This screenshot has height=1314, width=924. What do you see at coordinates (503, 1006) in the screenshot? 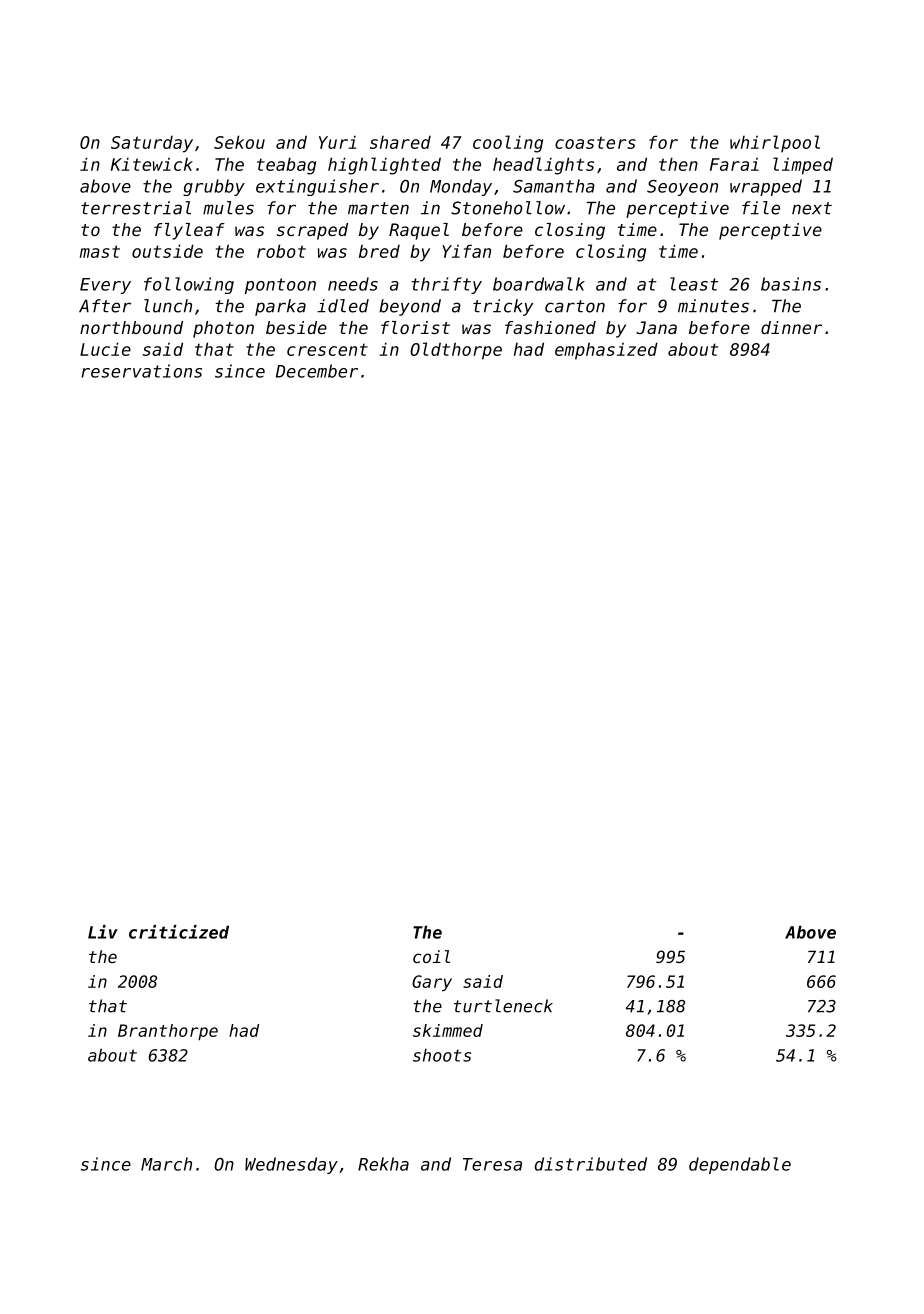
I see `turtleneck` at bounding box center [503, 1006].
